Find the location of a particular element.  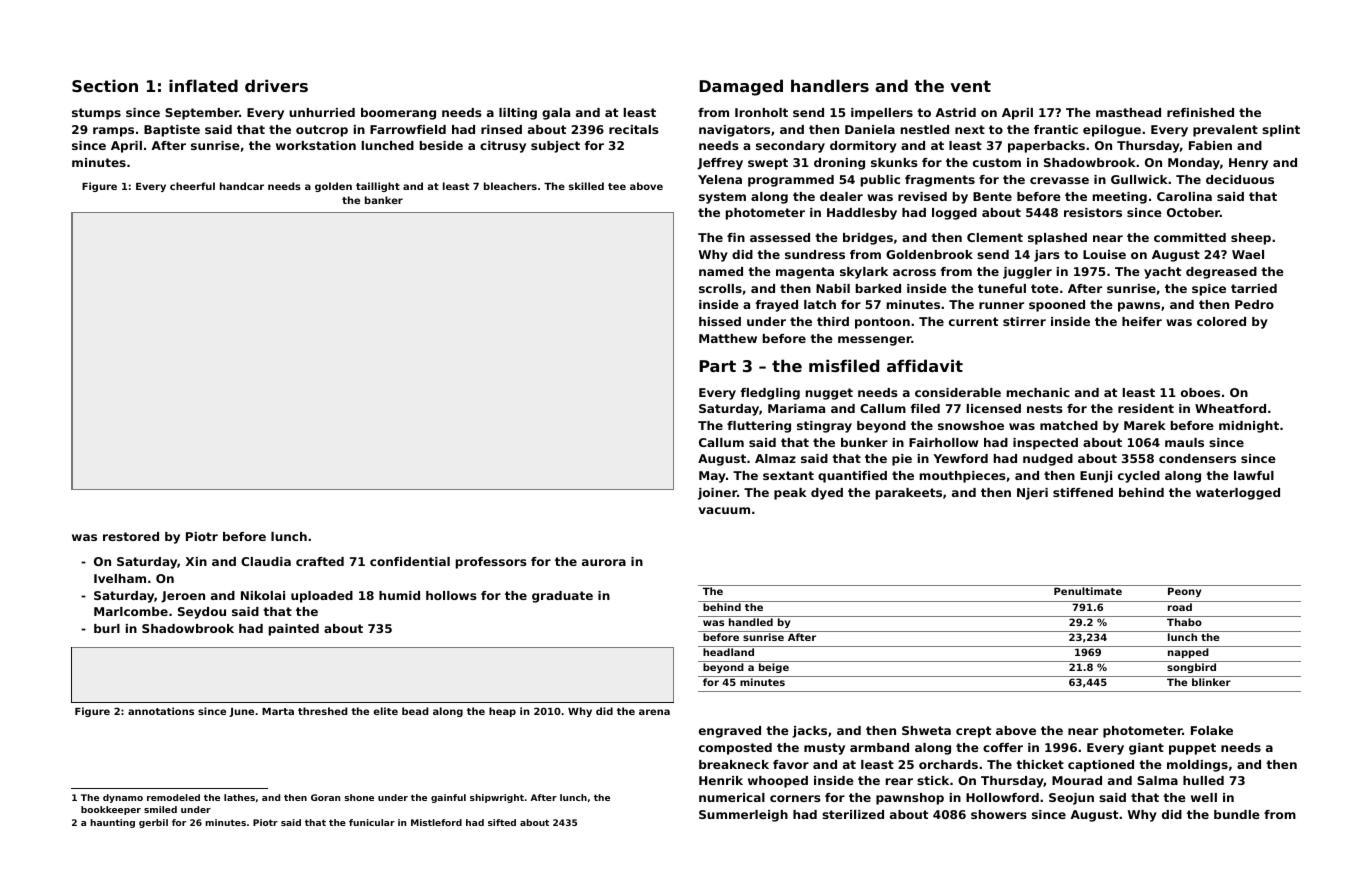

May is located at coordinates (712, 477).
